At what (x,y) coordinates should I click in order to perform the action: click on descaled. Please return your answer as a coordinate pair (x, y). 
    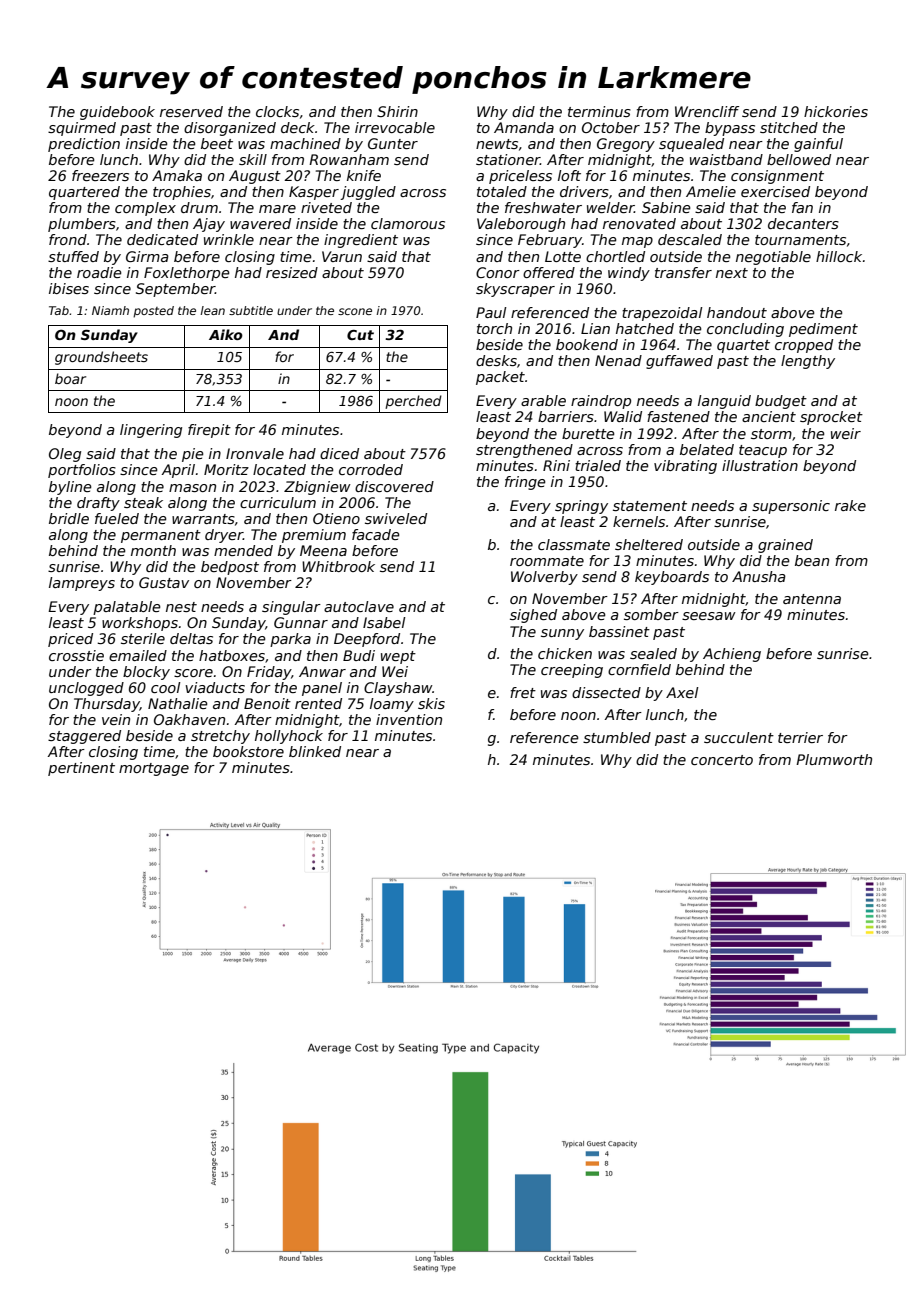
    Looking at the image, I should click on (690, 239).
